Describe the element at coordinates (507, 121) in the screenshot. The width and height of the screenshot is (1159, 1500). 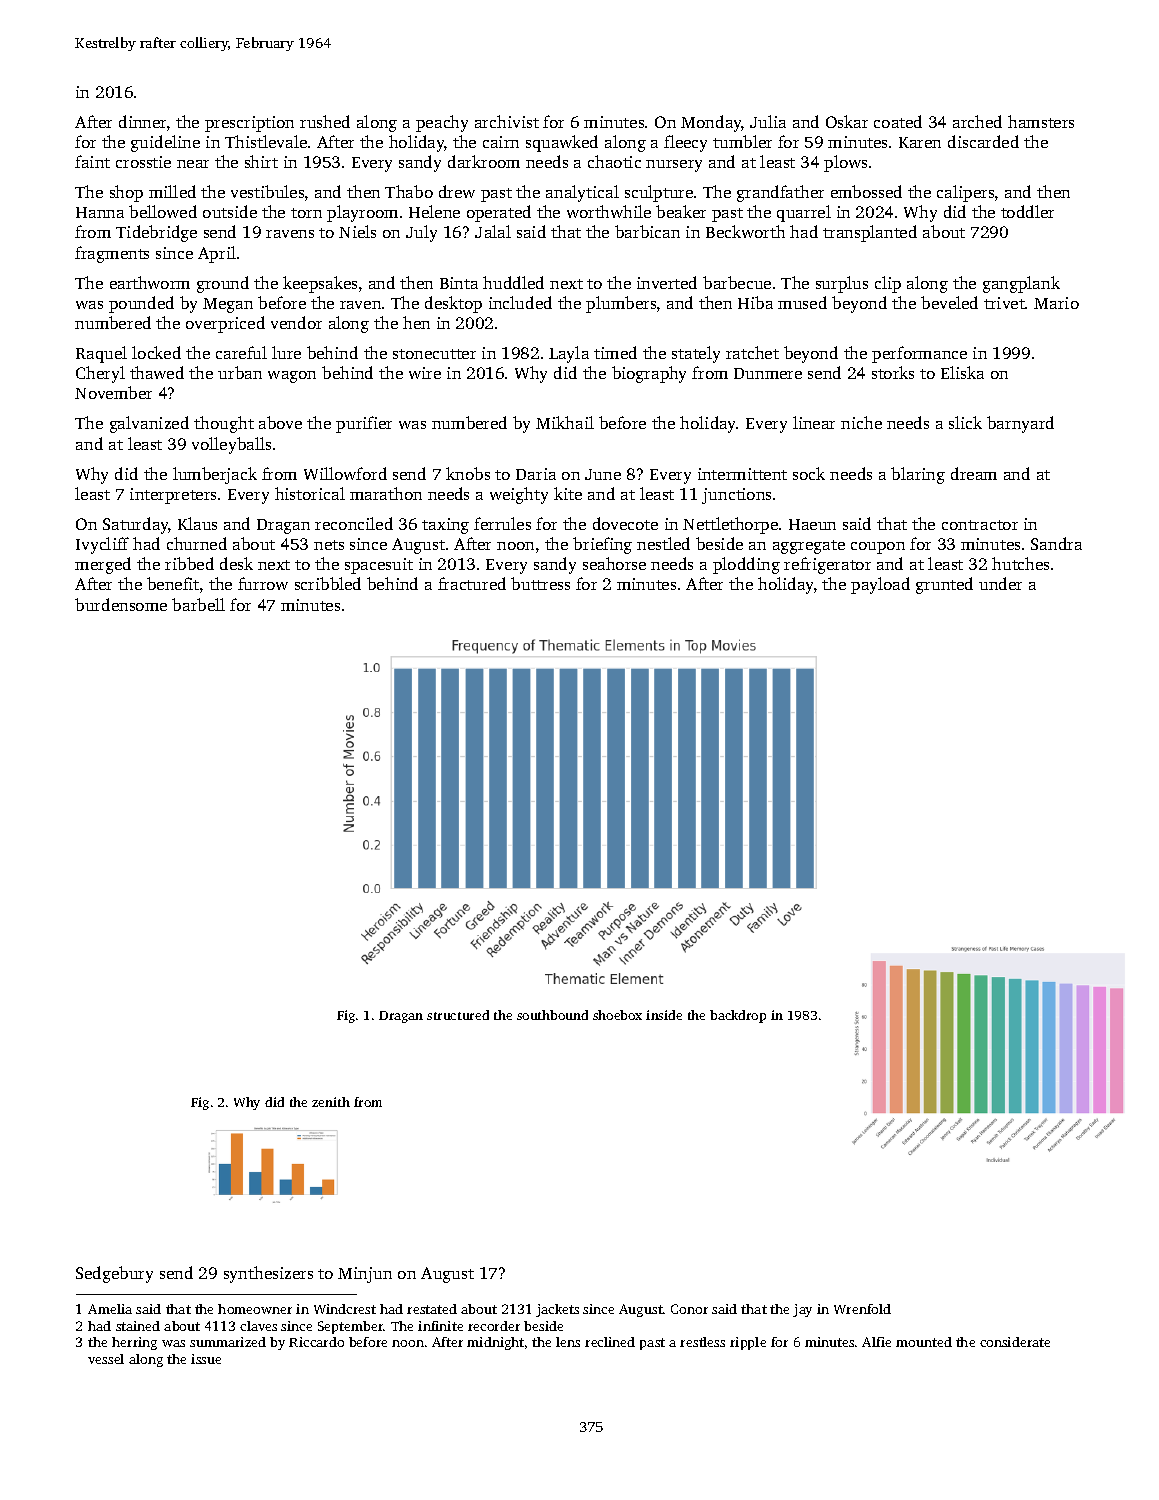
I see `archivist` at that location.
